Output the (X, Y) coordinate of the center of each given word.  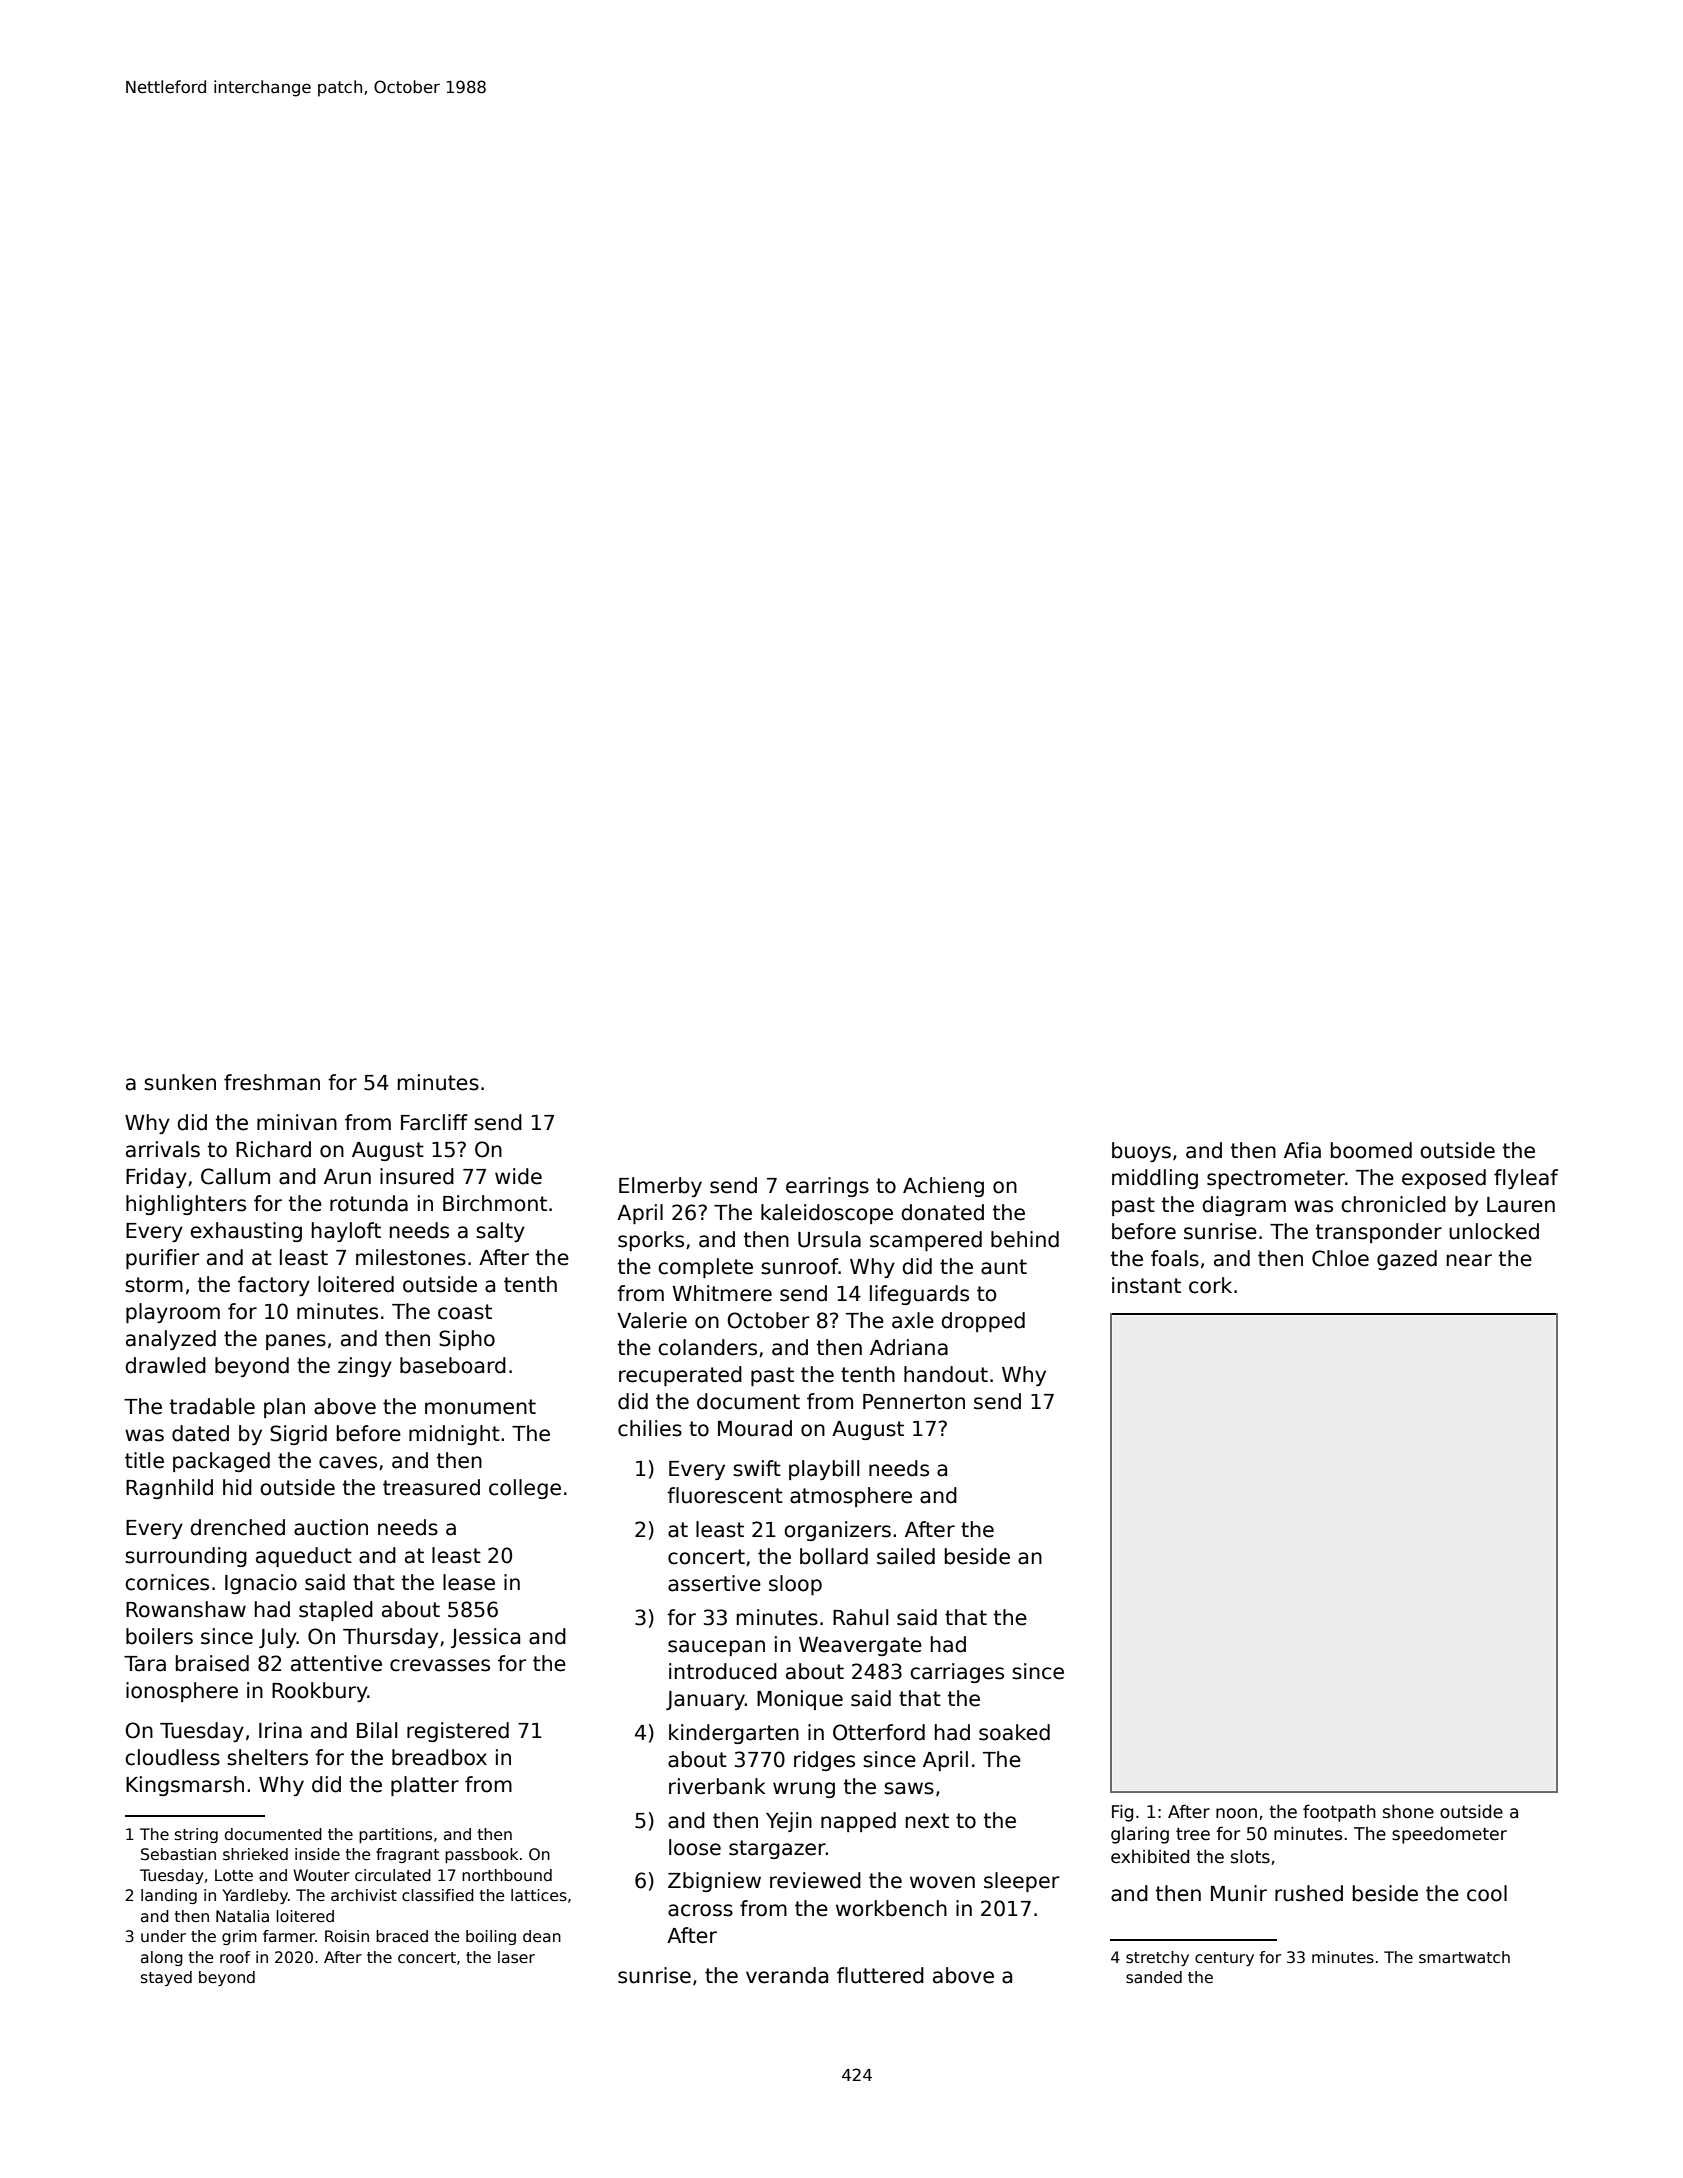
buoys (1141, 1152)
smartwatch (1464, 1957)
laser (516, 1957)
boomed (1371, 1150)
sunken (180, 1082)
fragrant (407, 1855)
